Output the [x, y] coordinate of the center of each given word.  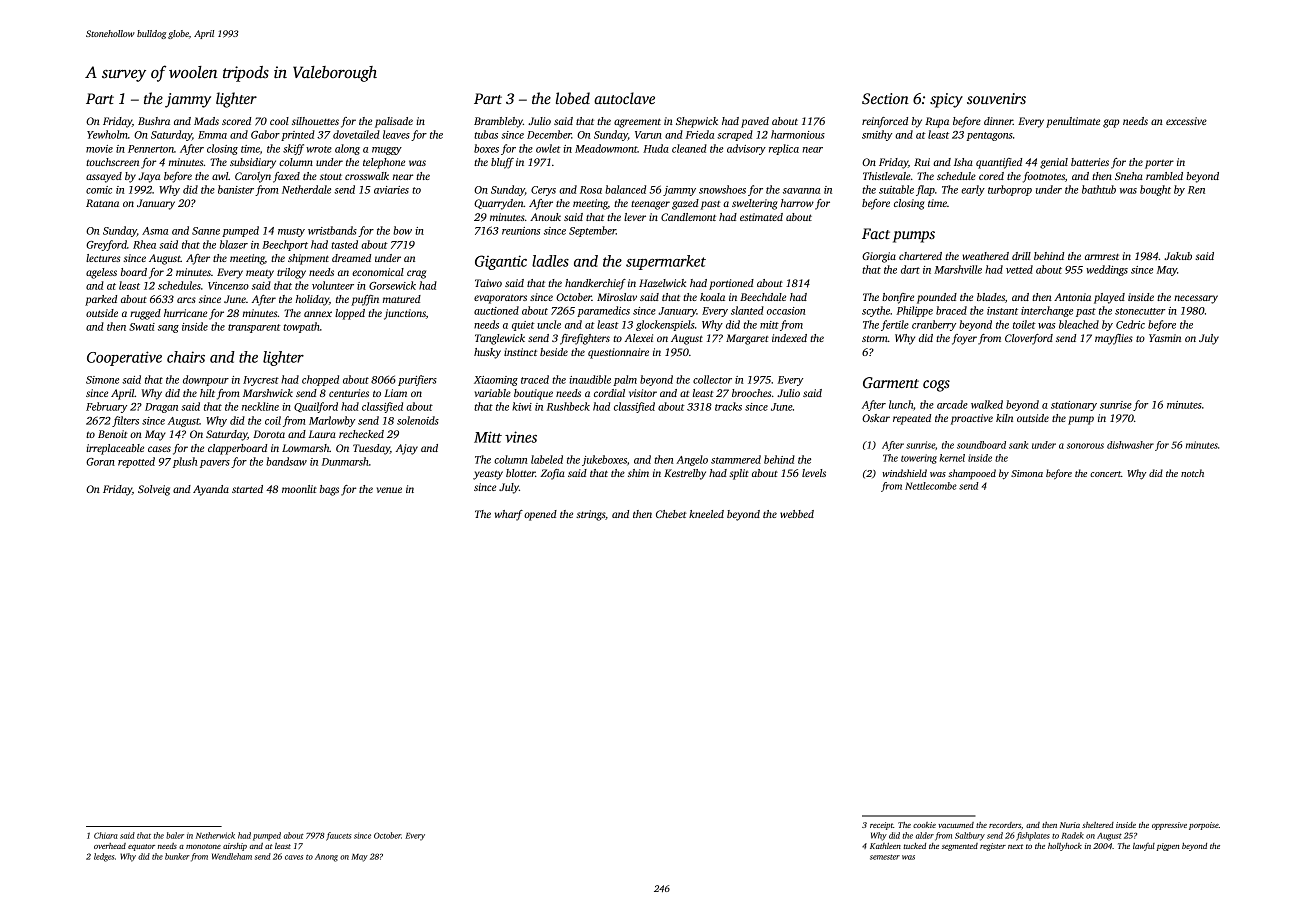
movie [99, 149]
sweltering [755, 204]
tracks [728, 406]
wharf [509, 515]
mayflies [1114, 339]
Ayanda [211, 490]
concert [1105, 474]
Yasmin [1165, 338]
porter [1159, 164]
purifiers [417, 380]
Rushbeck [568, 406]
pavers [215, 464]
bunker [177, 856]
